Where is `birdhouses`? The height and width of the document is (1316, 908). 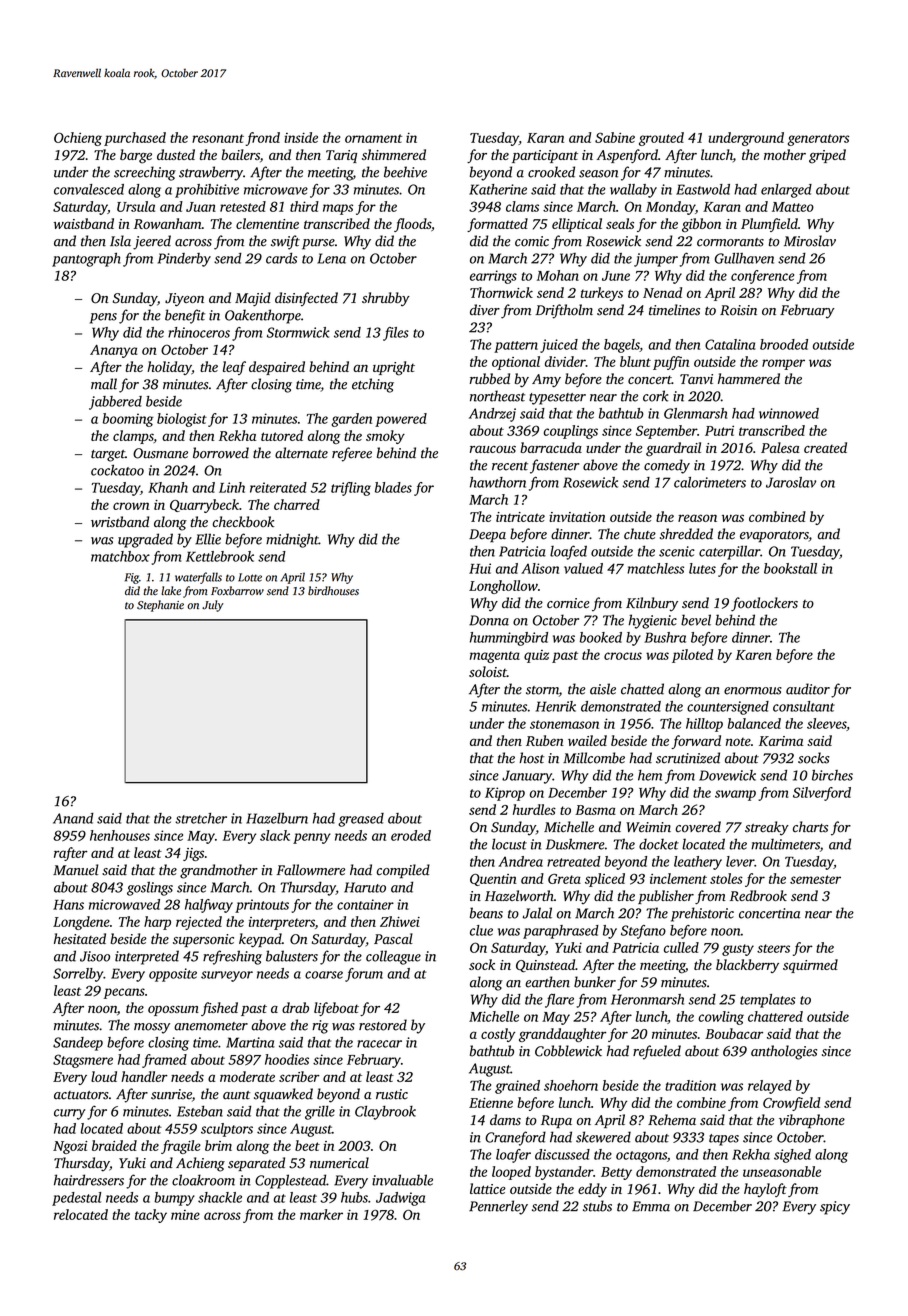 birdhouses is located at coordinates (333, 591).
